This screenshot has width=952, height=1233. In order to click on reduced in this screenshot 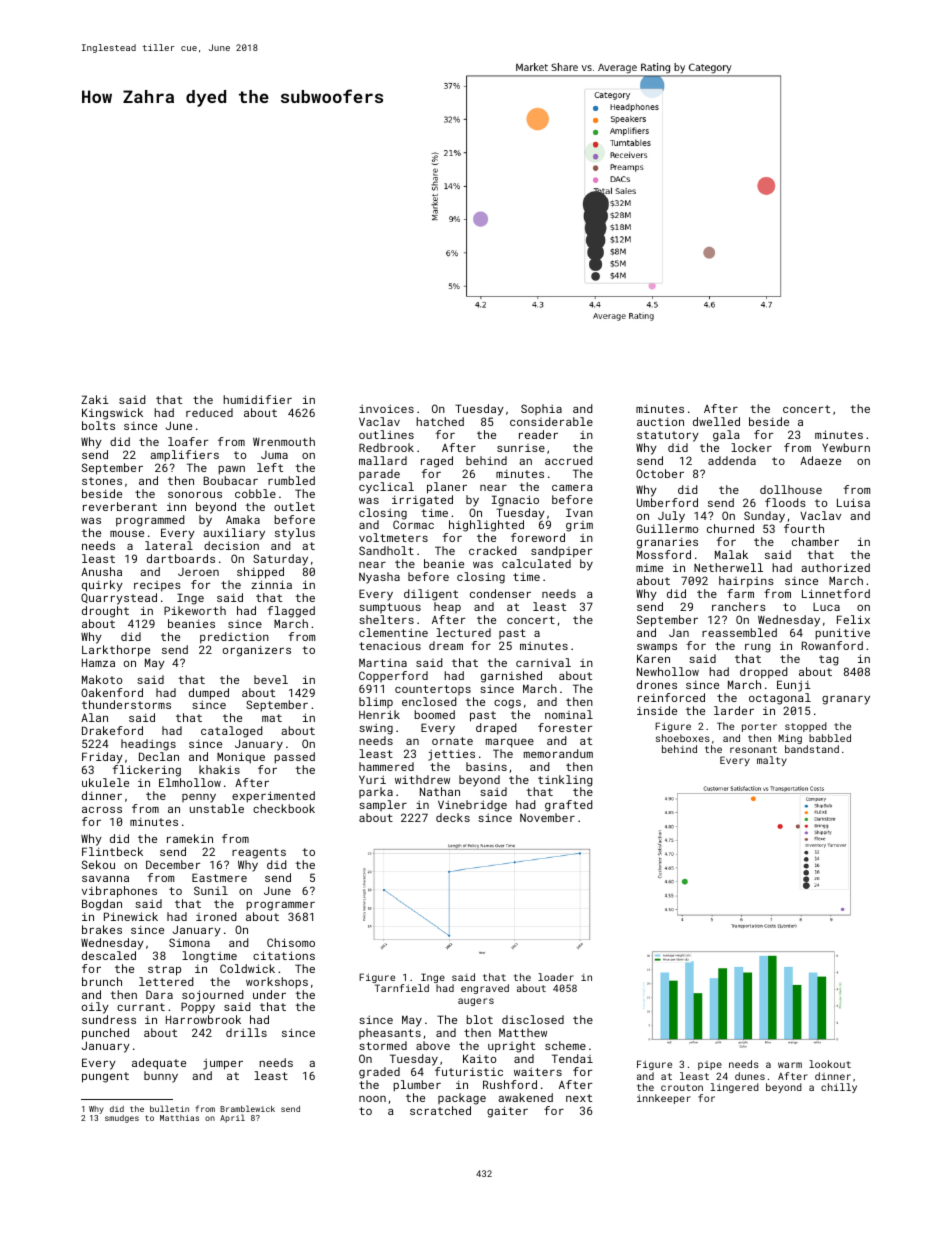, I will do `click(209, 412)`.
